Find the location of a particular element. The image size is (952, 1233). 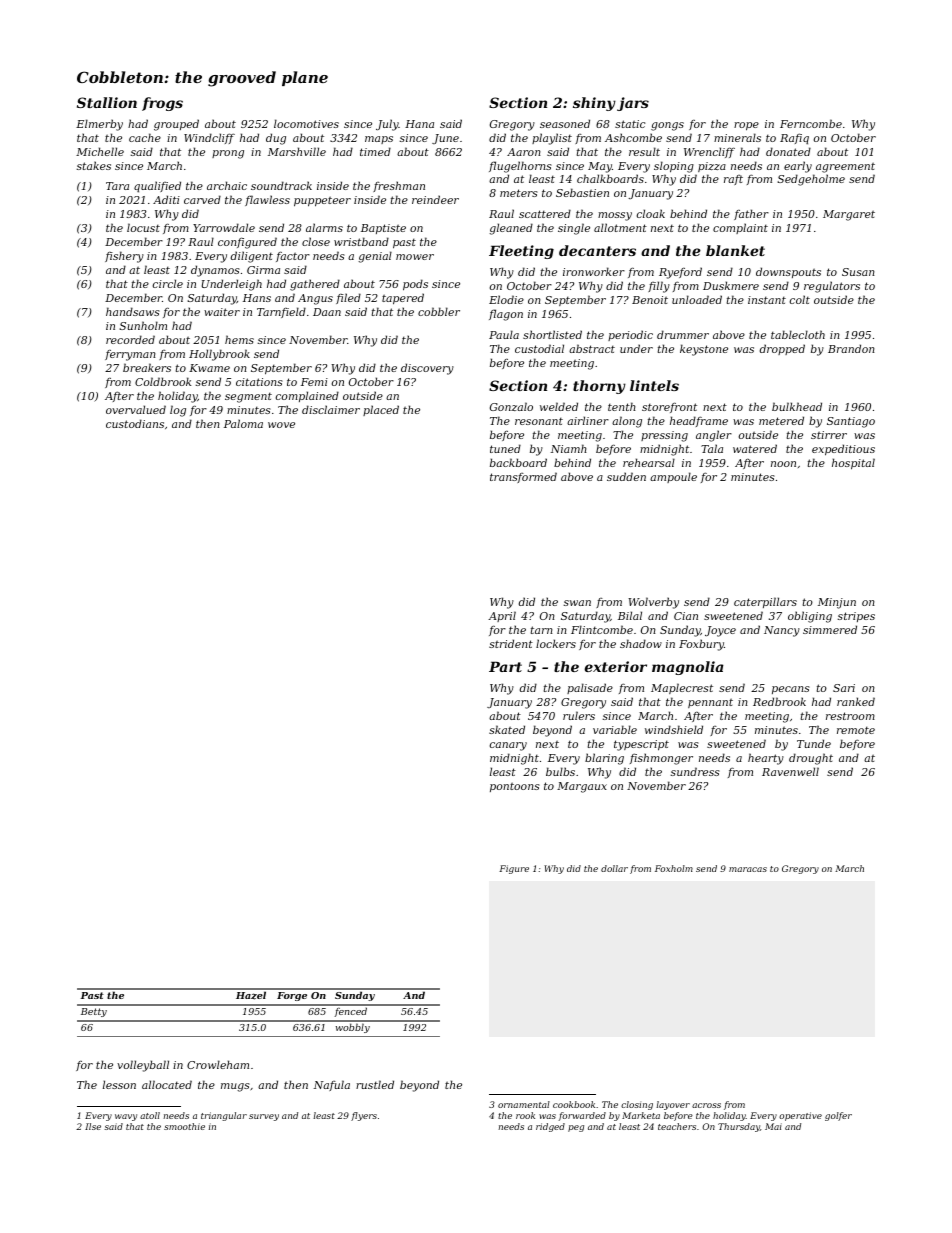

sundress is located at coordinates (695, 771).
